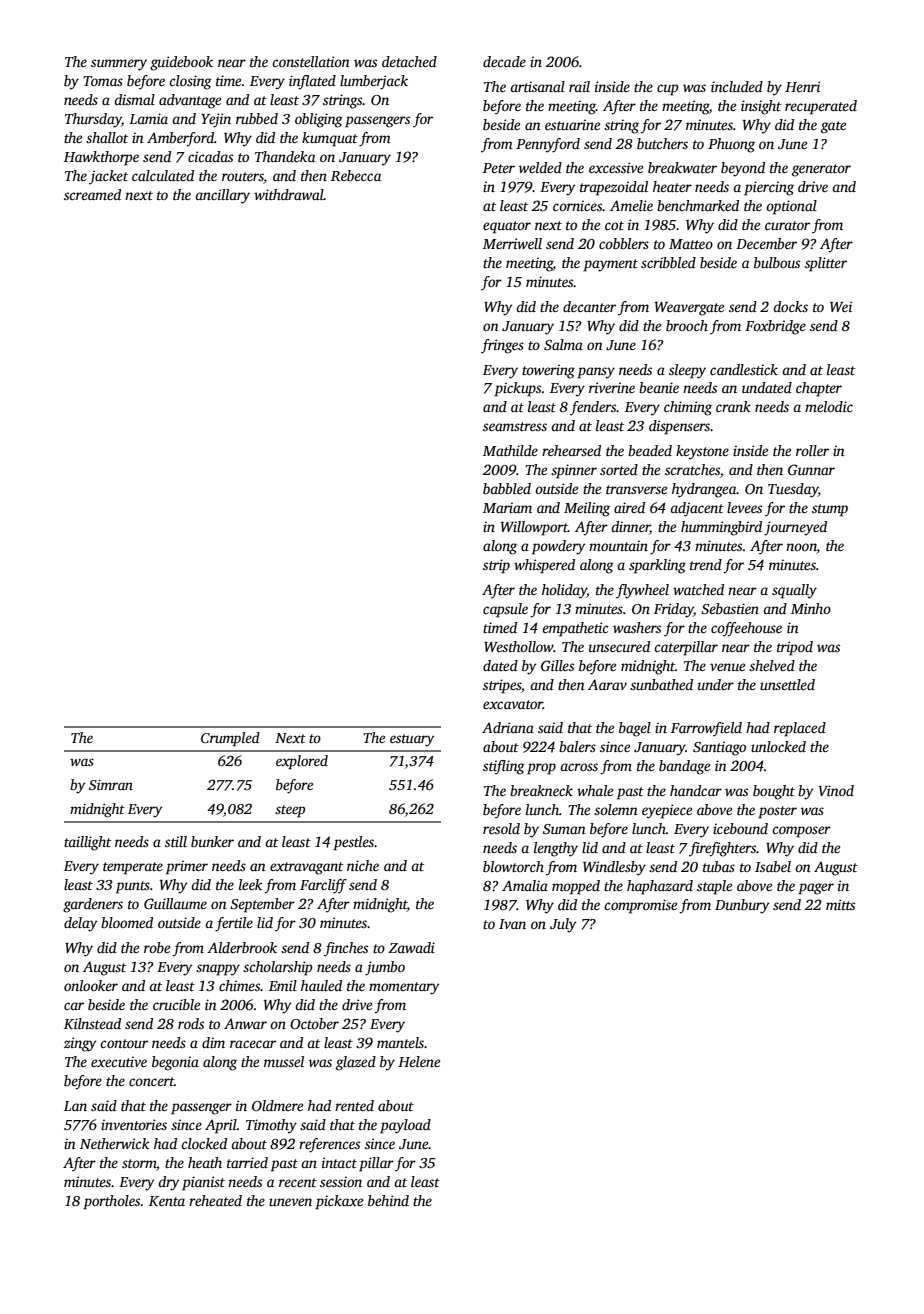 This screenshot has height=1314, width=924. What do you see at coordinates (743, 169) in the screenshot?
I see `beyond` at bounding box center [743, 169].
